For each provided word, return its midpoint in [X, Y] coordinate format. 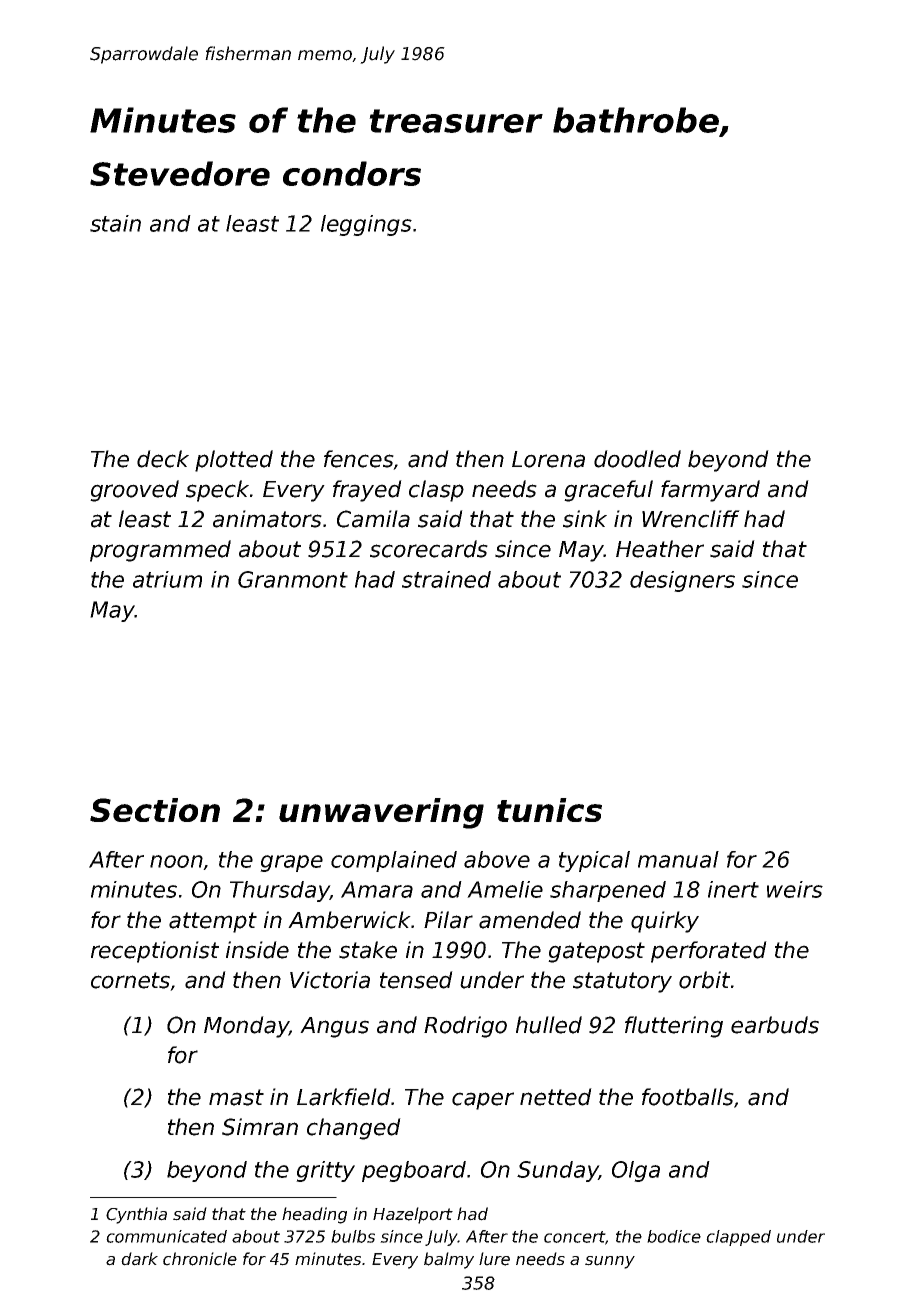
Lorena [548, 459]
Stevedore [180, 173]
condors [352, 173]
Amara [377, 889]
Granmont [293, 579]
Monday [246, 1027]
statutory [622, 982]
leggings [366, 225]
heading [314, 1215]
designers [682, 581]
